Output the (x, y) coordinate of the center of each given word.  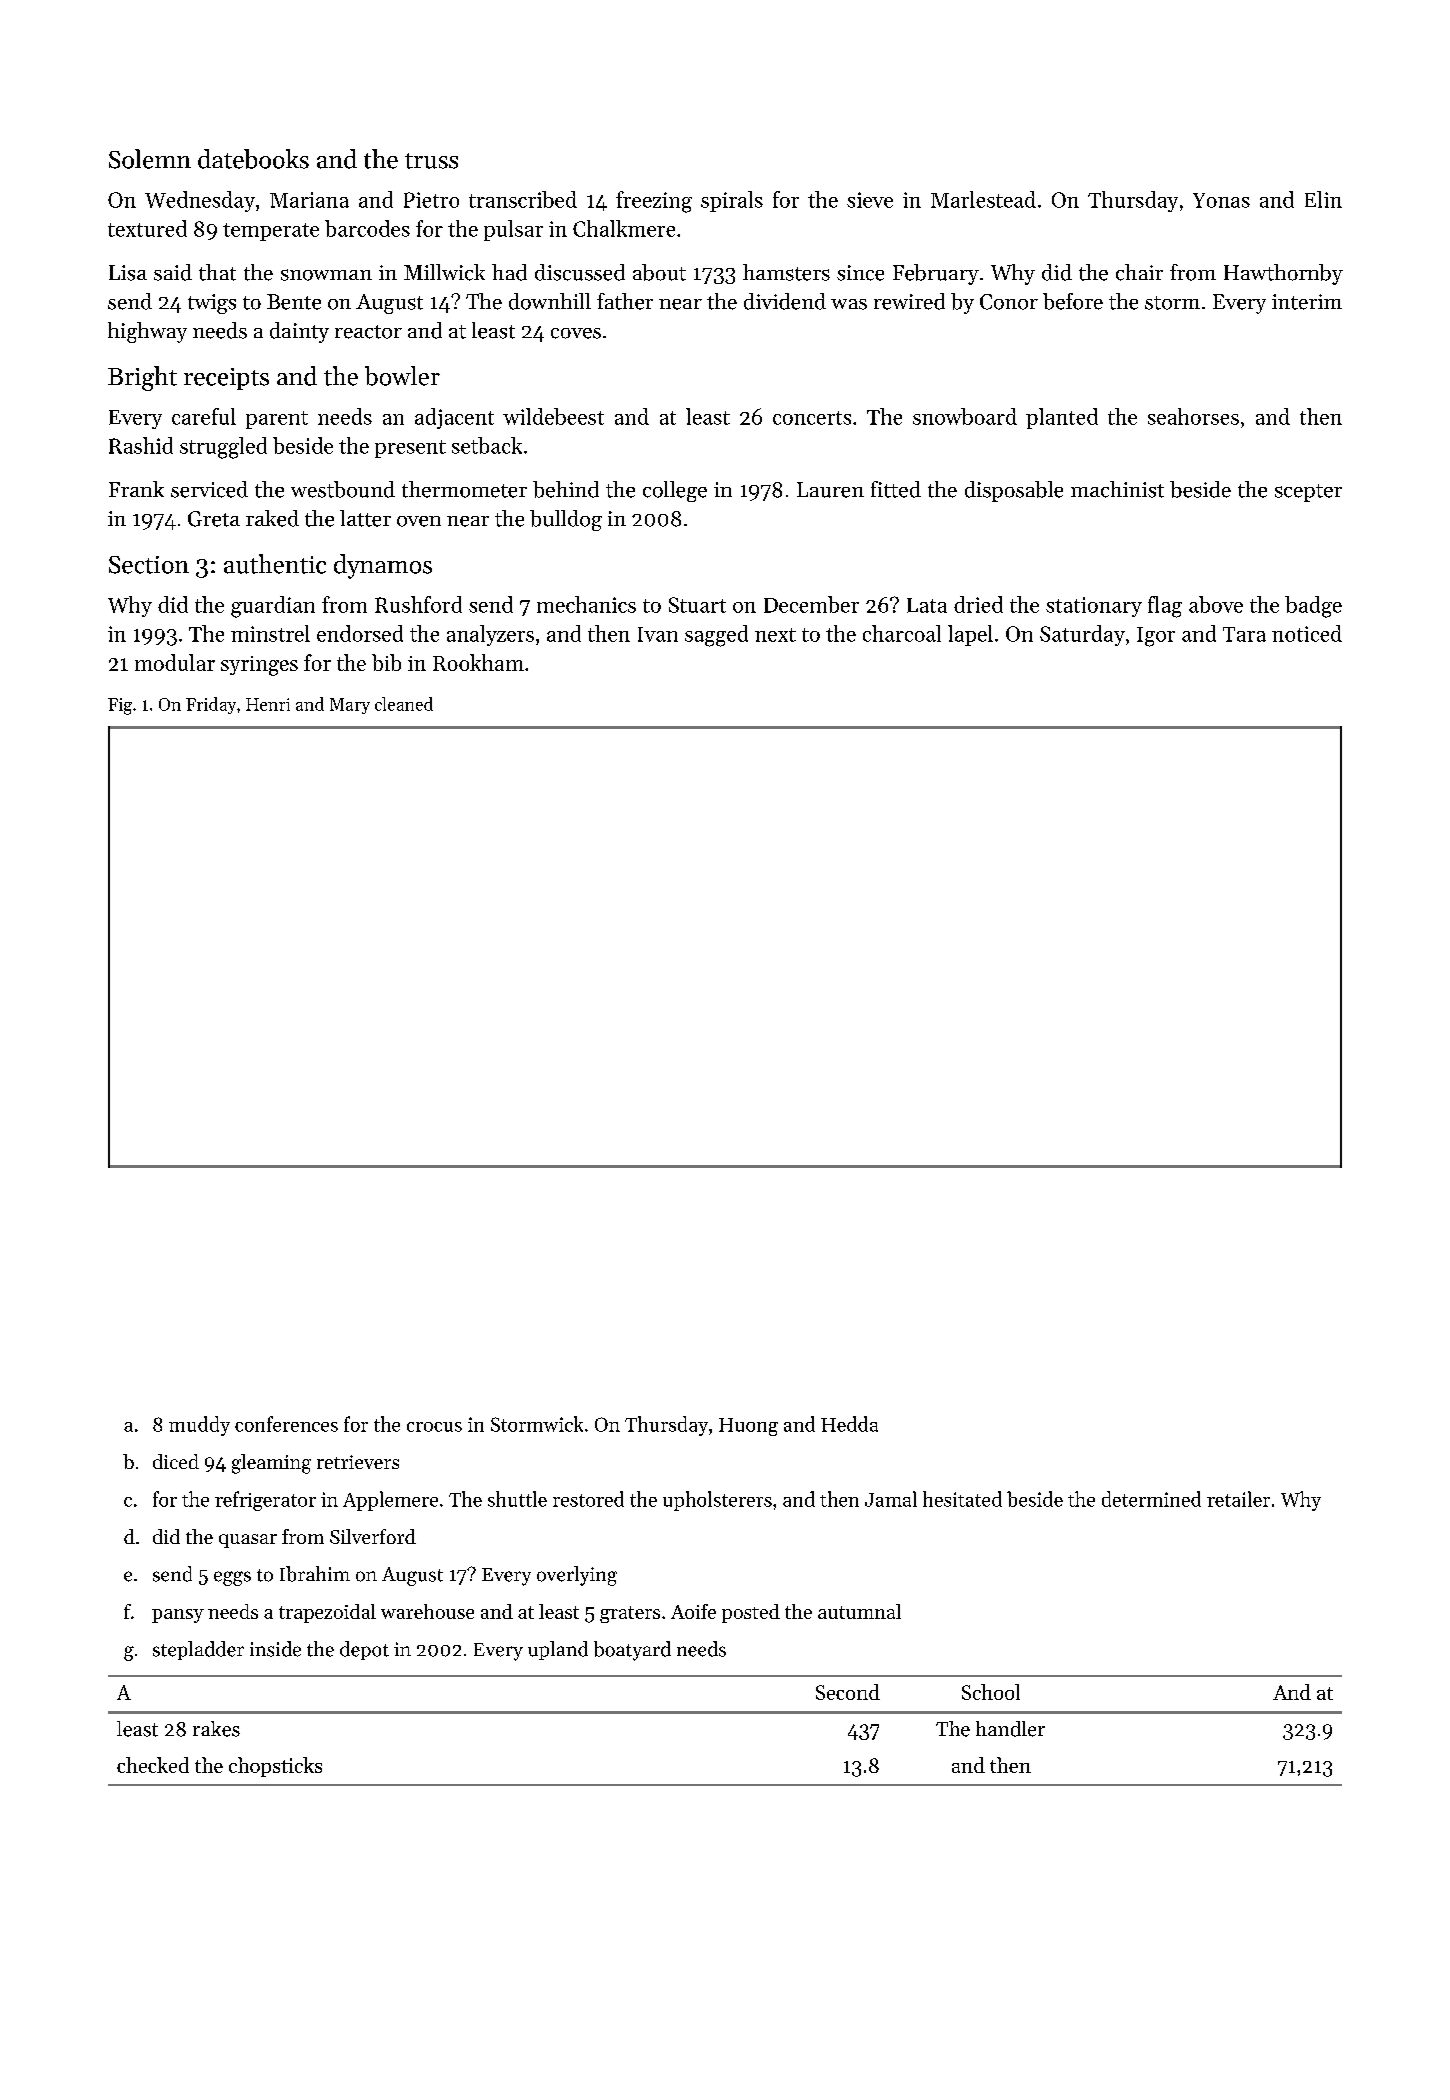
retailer (1238, 1499)
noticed (1307, 633)
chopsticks (275, 1767)
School (991, 1692)
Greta (214, 519)
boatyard (632, 1651)
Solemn (150, 159)
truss (431, 161)
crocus (434, 1427)
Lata (927, 605)
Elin (1323, 199)
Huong (748, 1427)
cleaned (404, 704)
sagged (716, 636)
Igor (1156, 637)
